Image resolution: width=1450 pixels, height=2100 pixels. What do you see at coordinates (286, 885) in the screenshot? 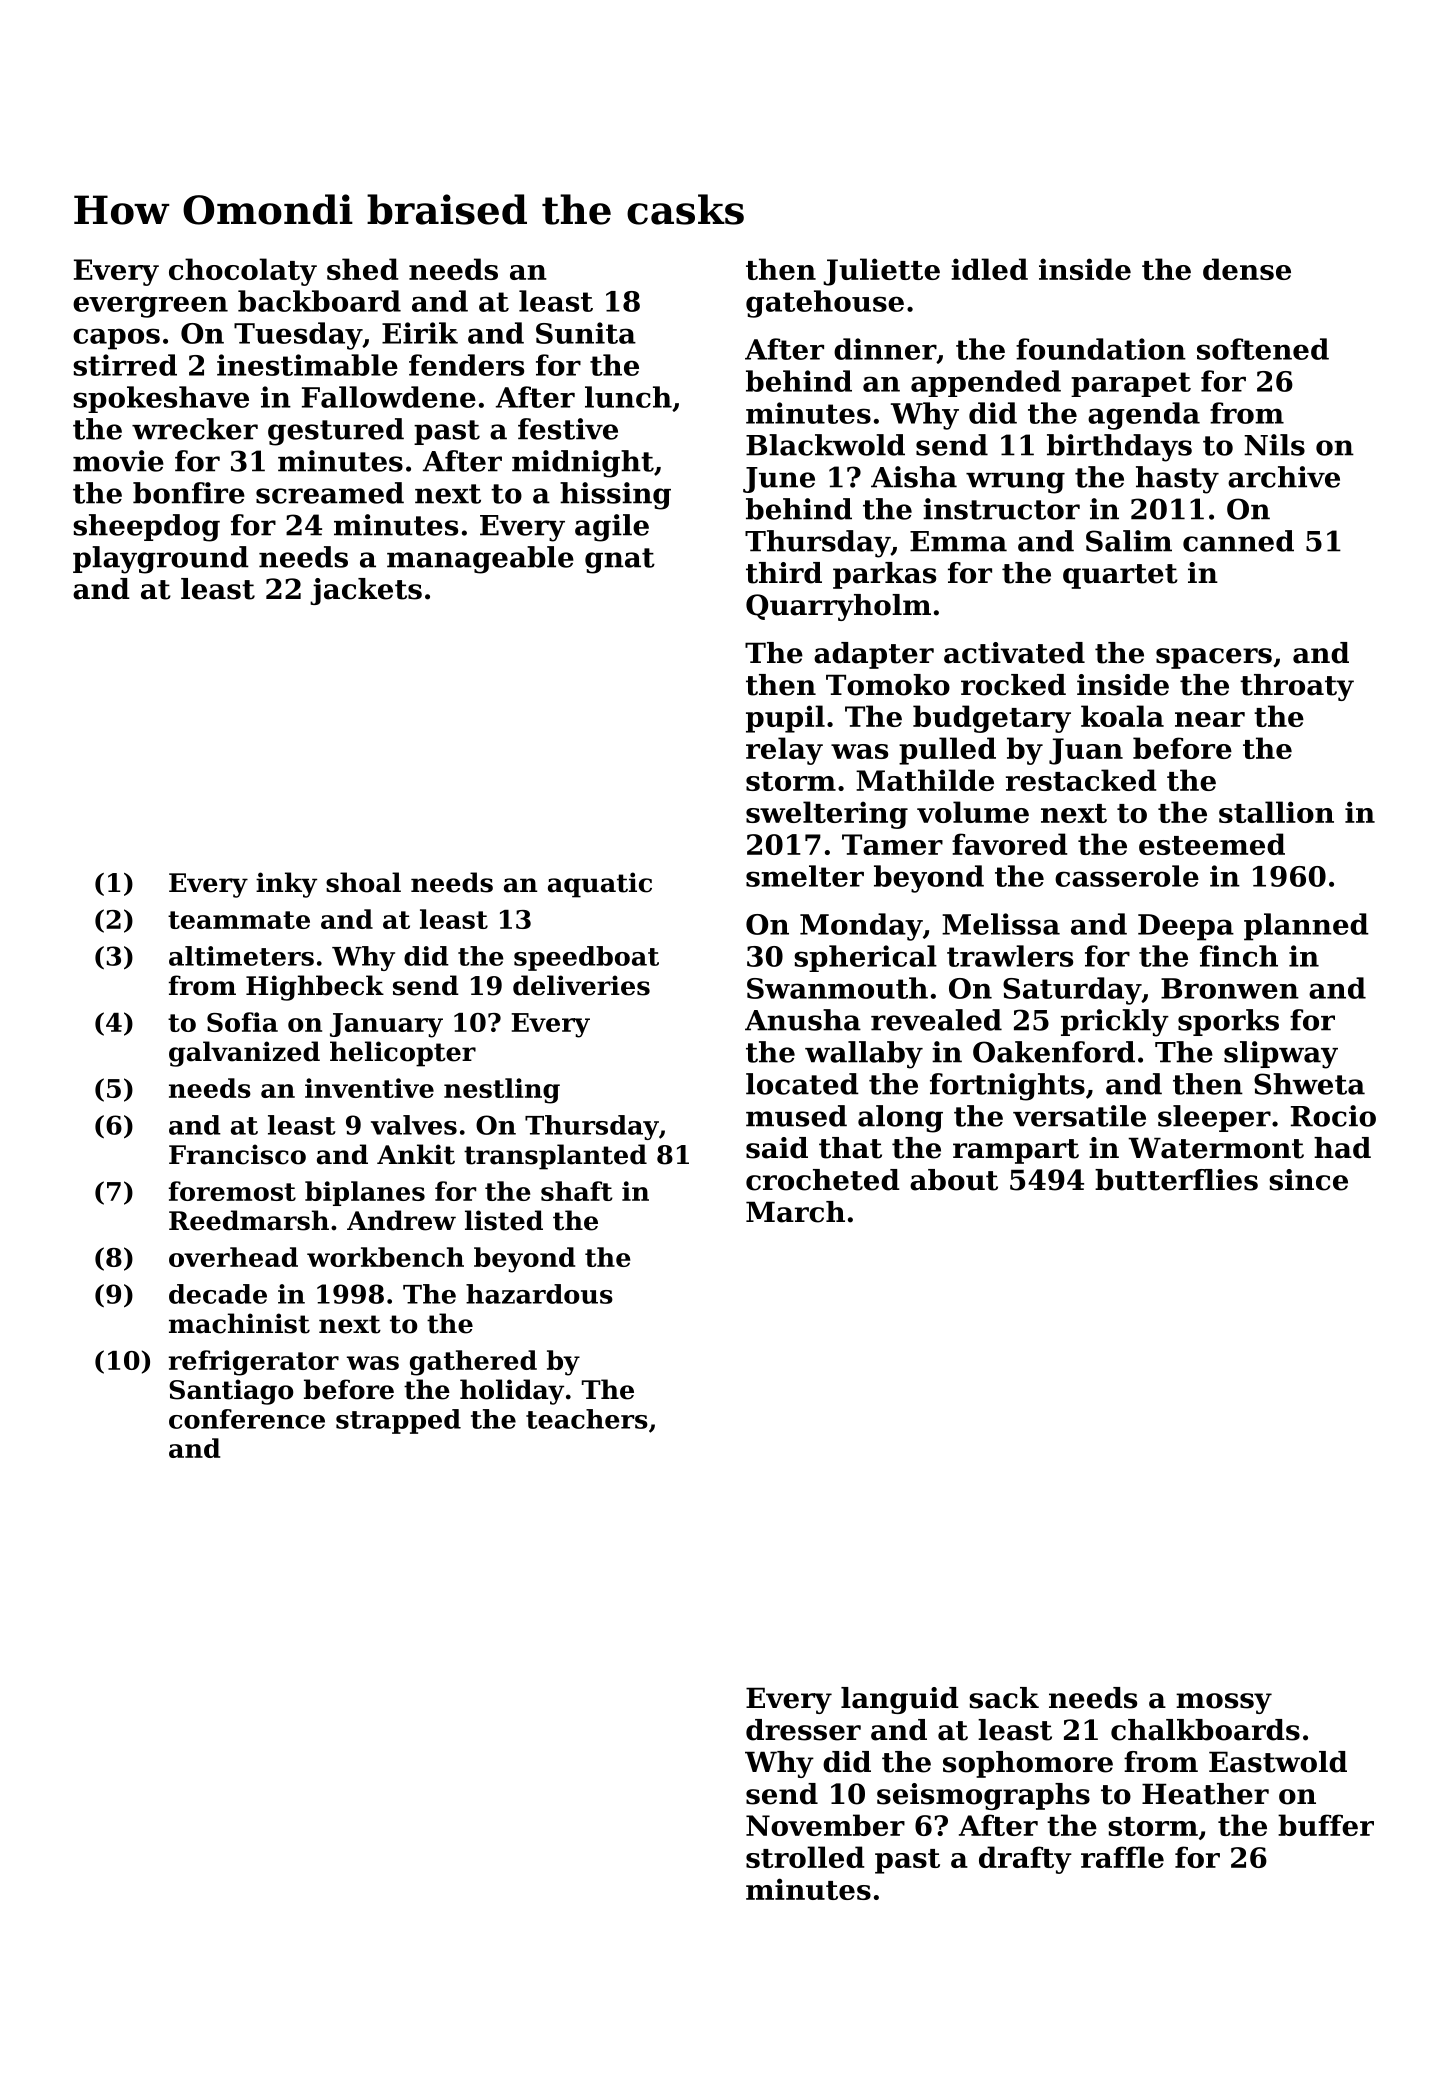
I see `inky` at bounding box center [286, 885].
